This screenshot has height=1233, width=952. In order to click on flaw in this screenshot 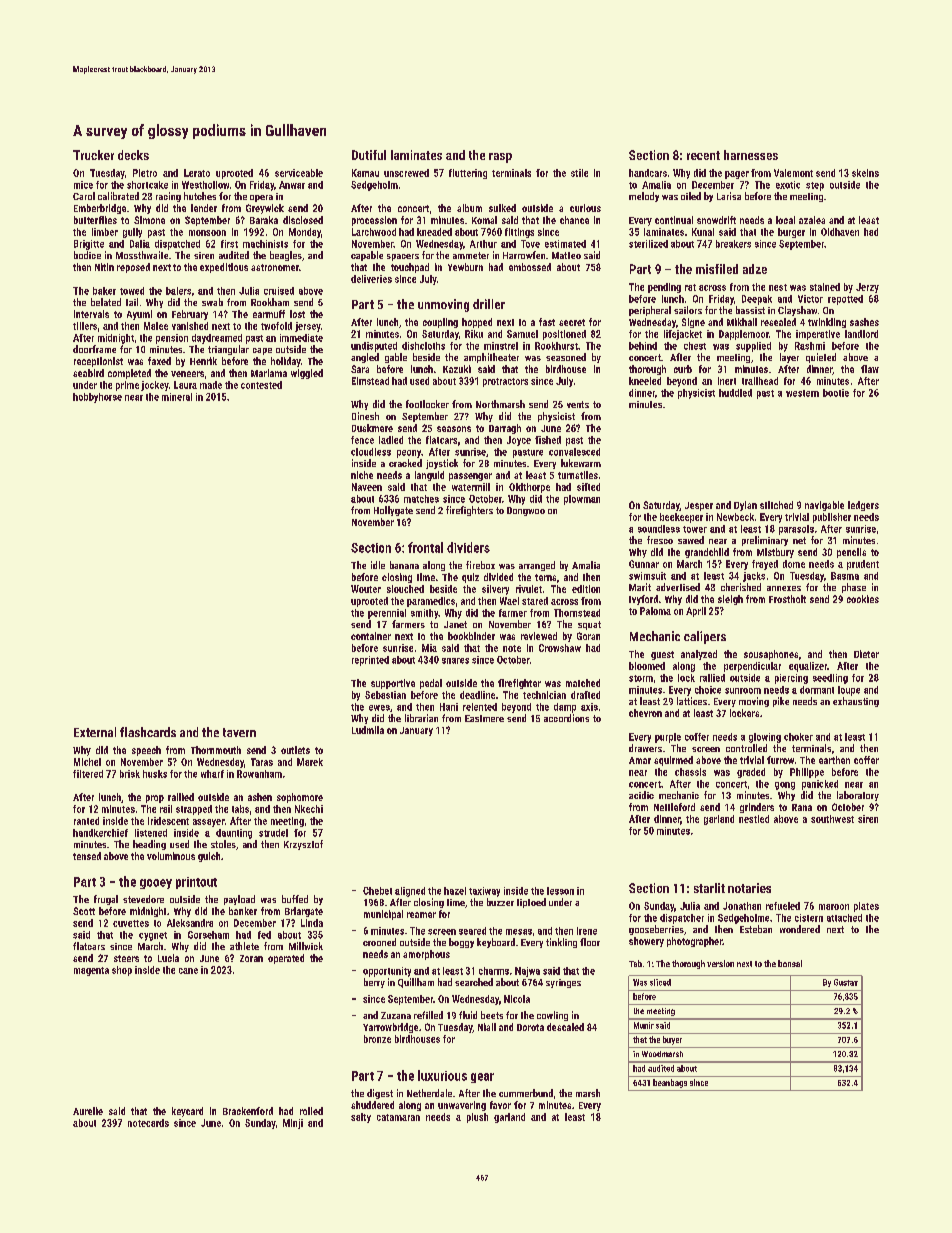, I will do `click(870, 369)`.
